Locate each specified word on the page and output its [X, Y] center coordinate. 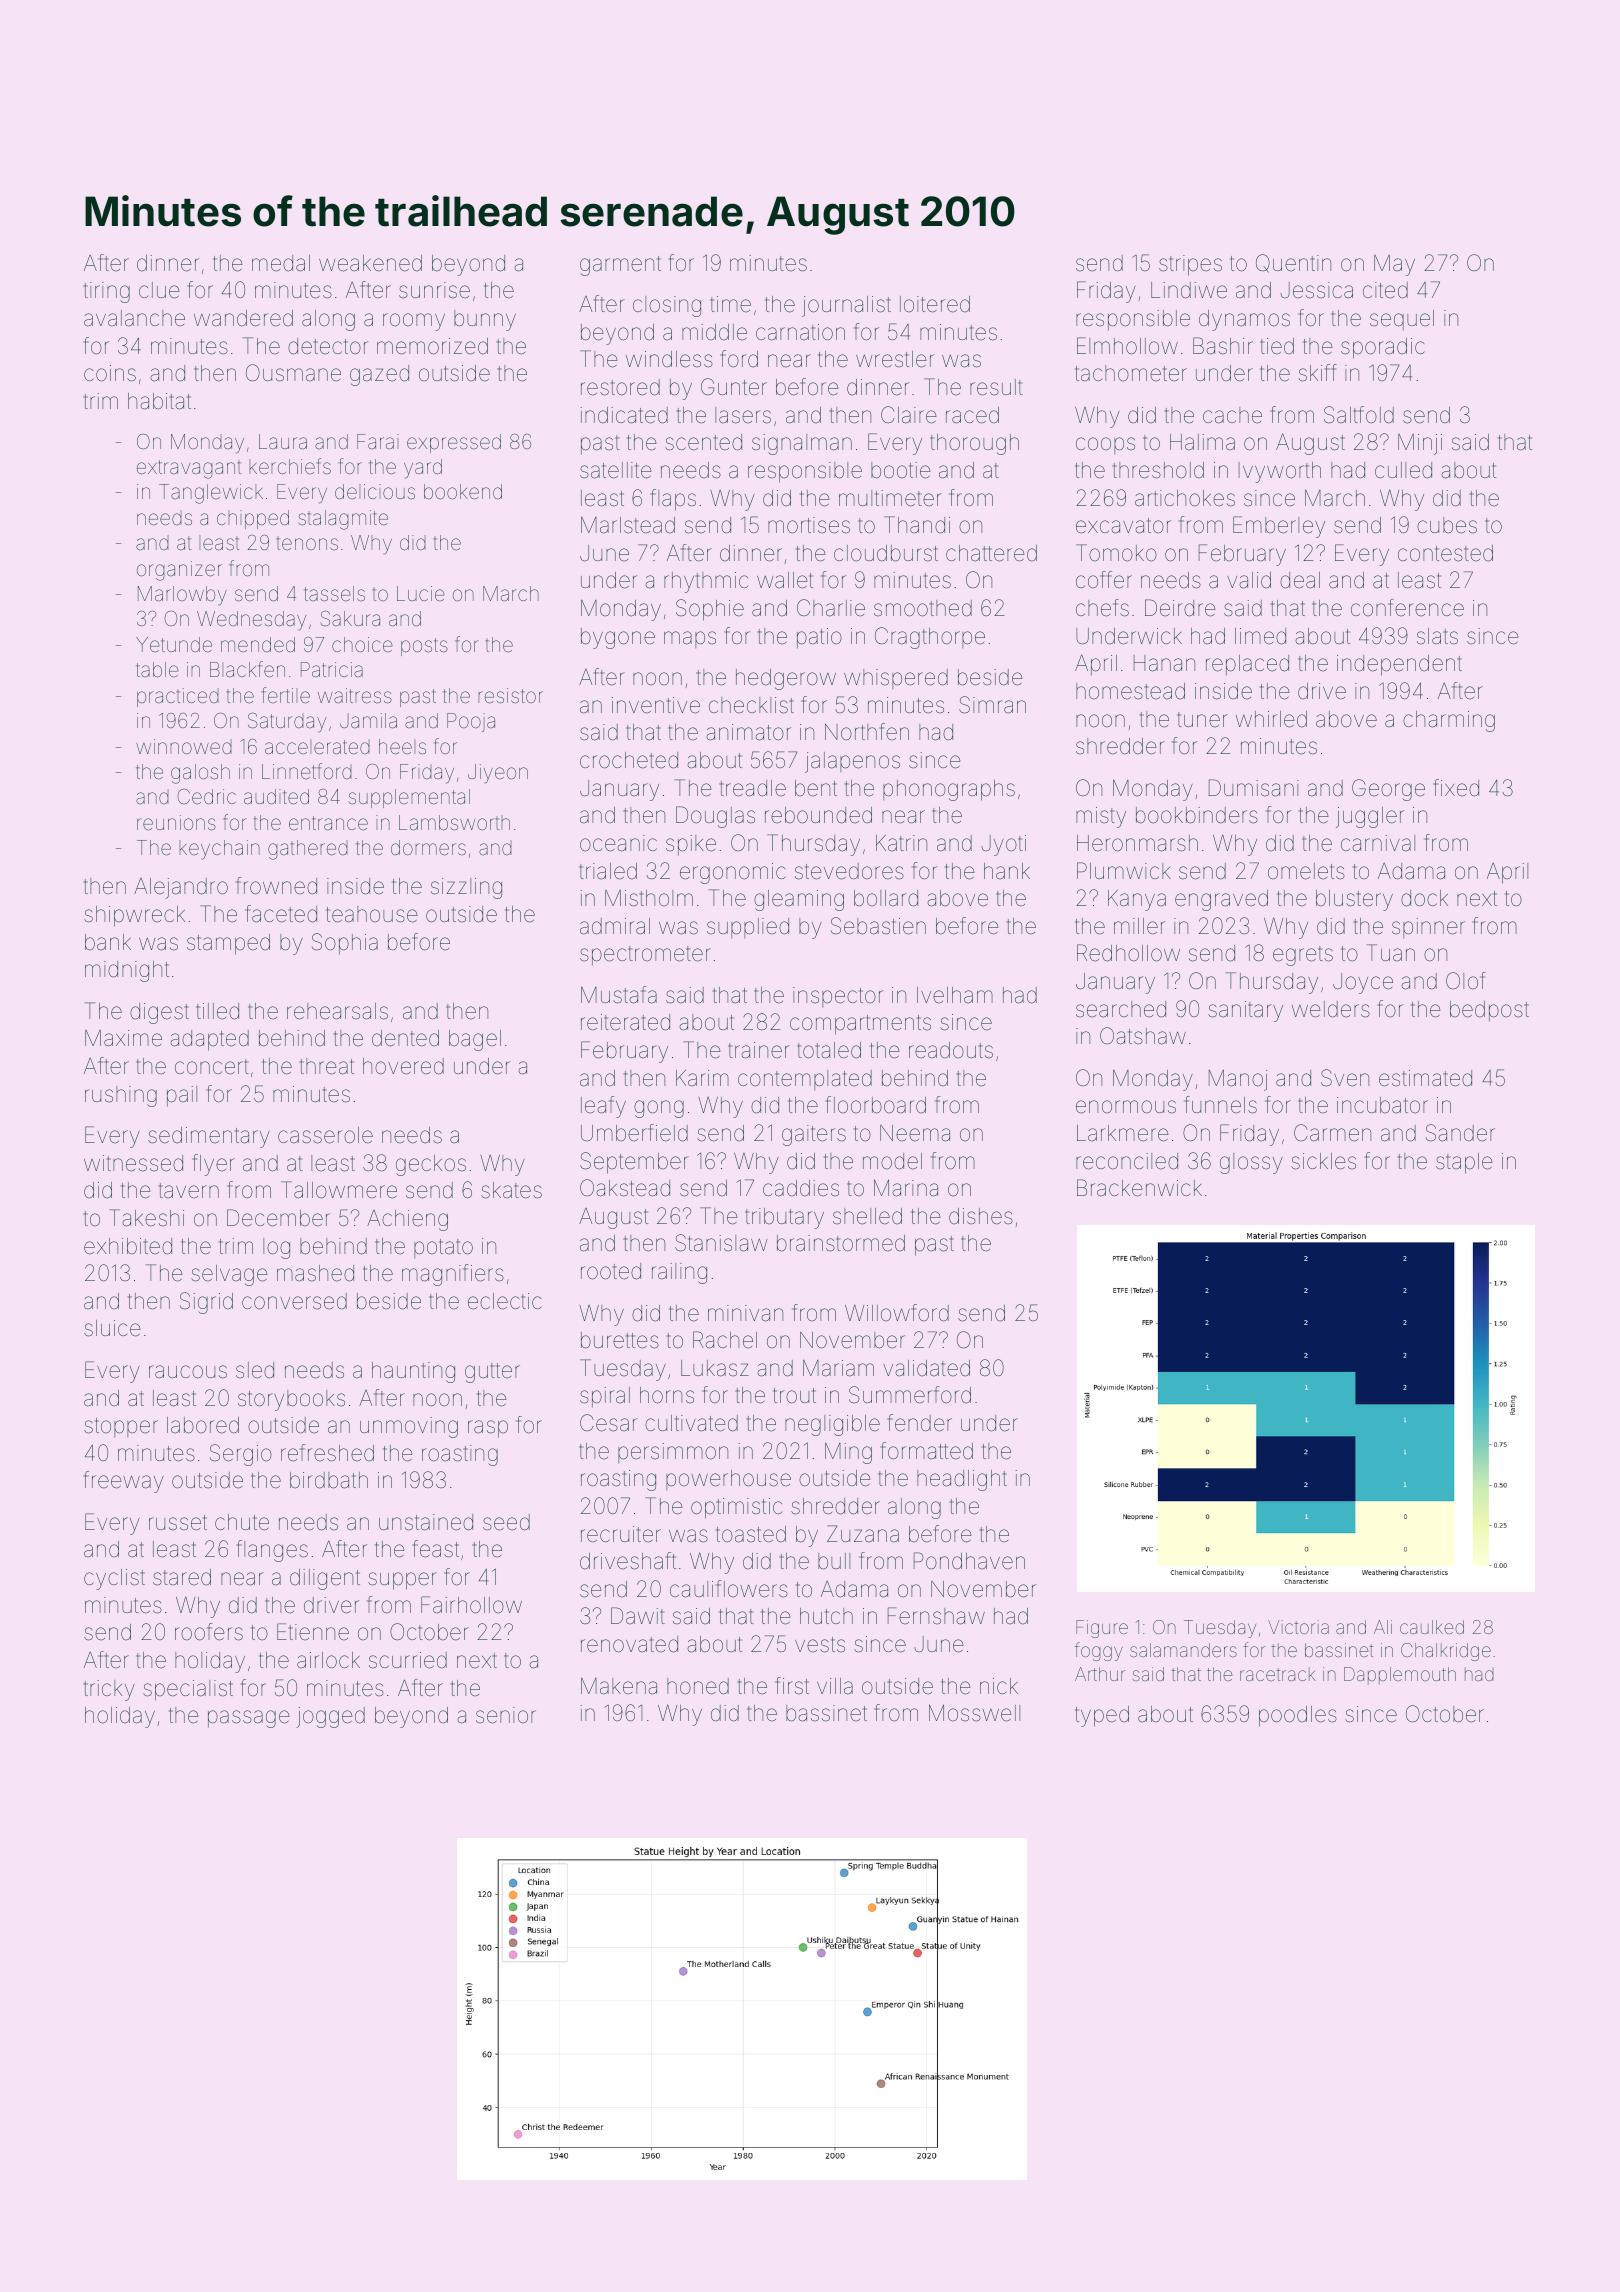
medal [281, 263]
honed [698, 1686]
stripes [1190, 265]
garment [620, 266]
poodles [1298, 1716]
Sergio [241, 1455]
